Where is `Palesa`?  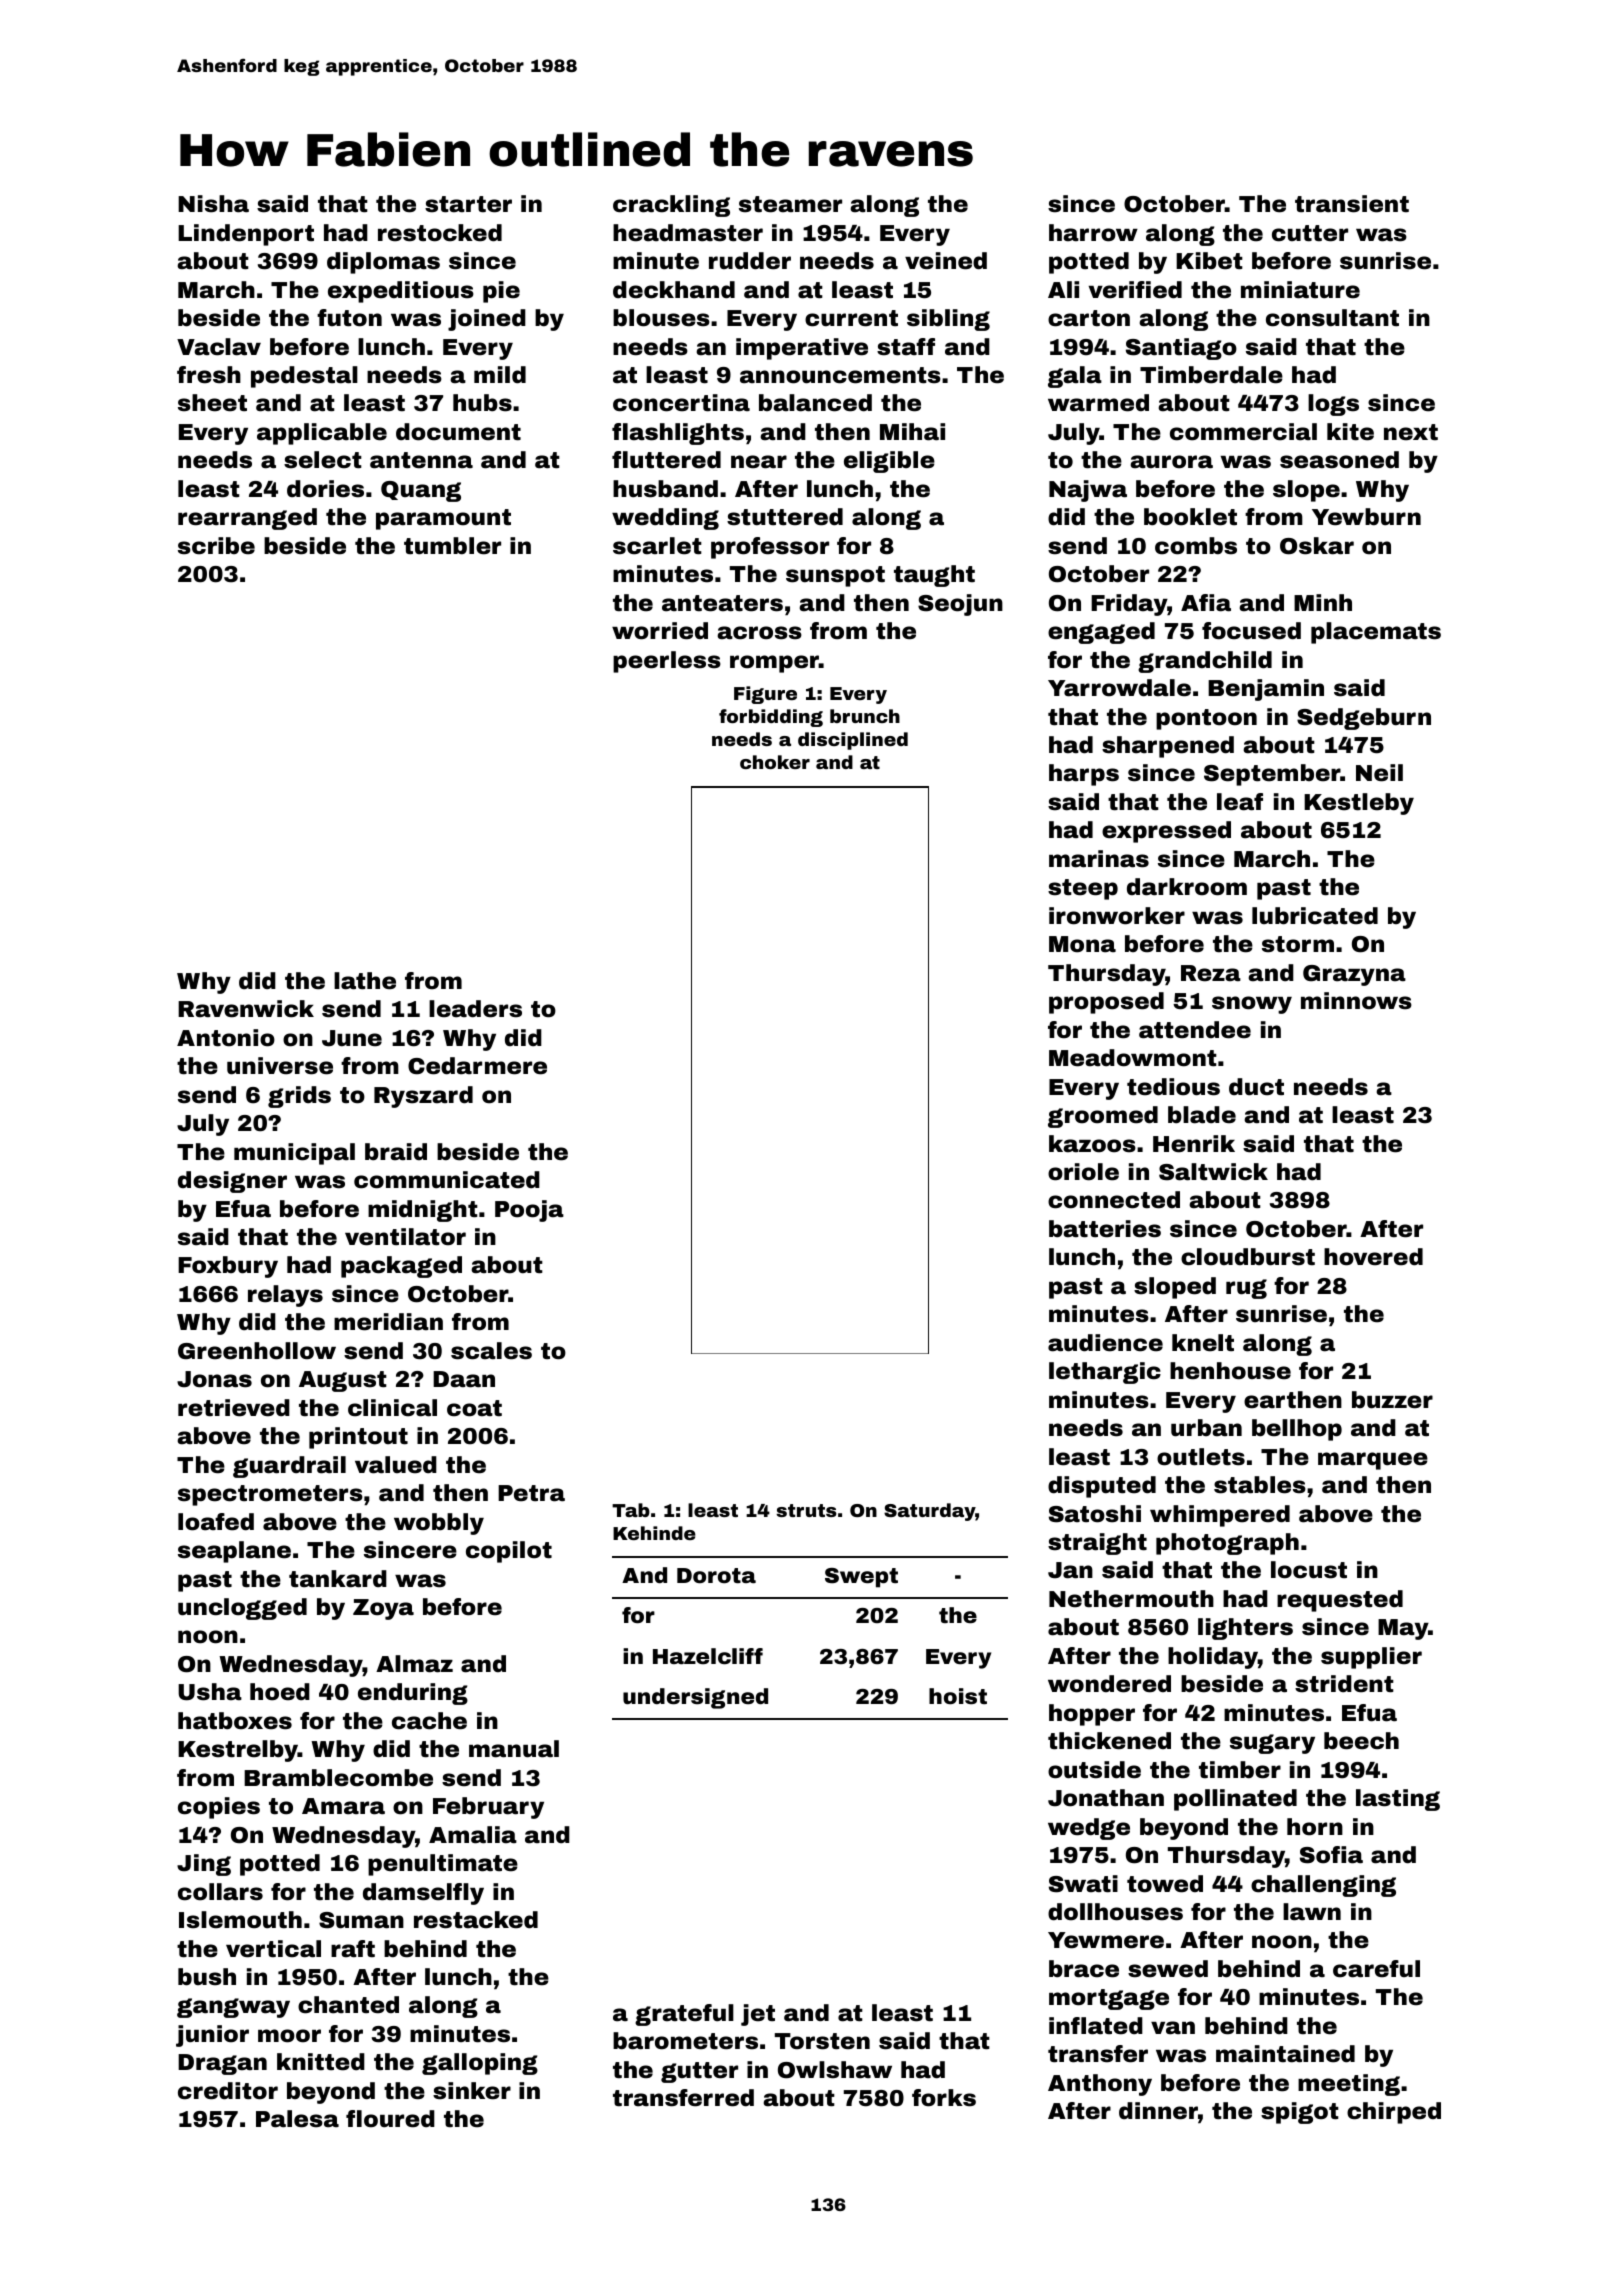
Palesa is located at coordinates (297, 2119).
